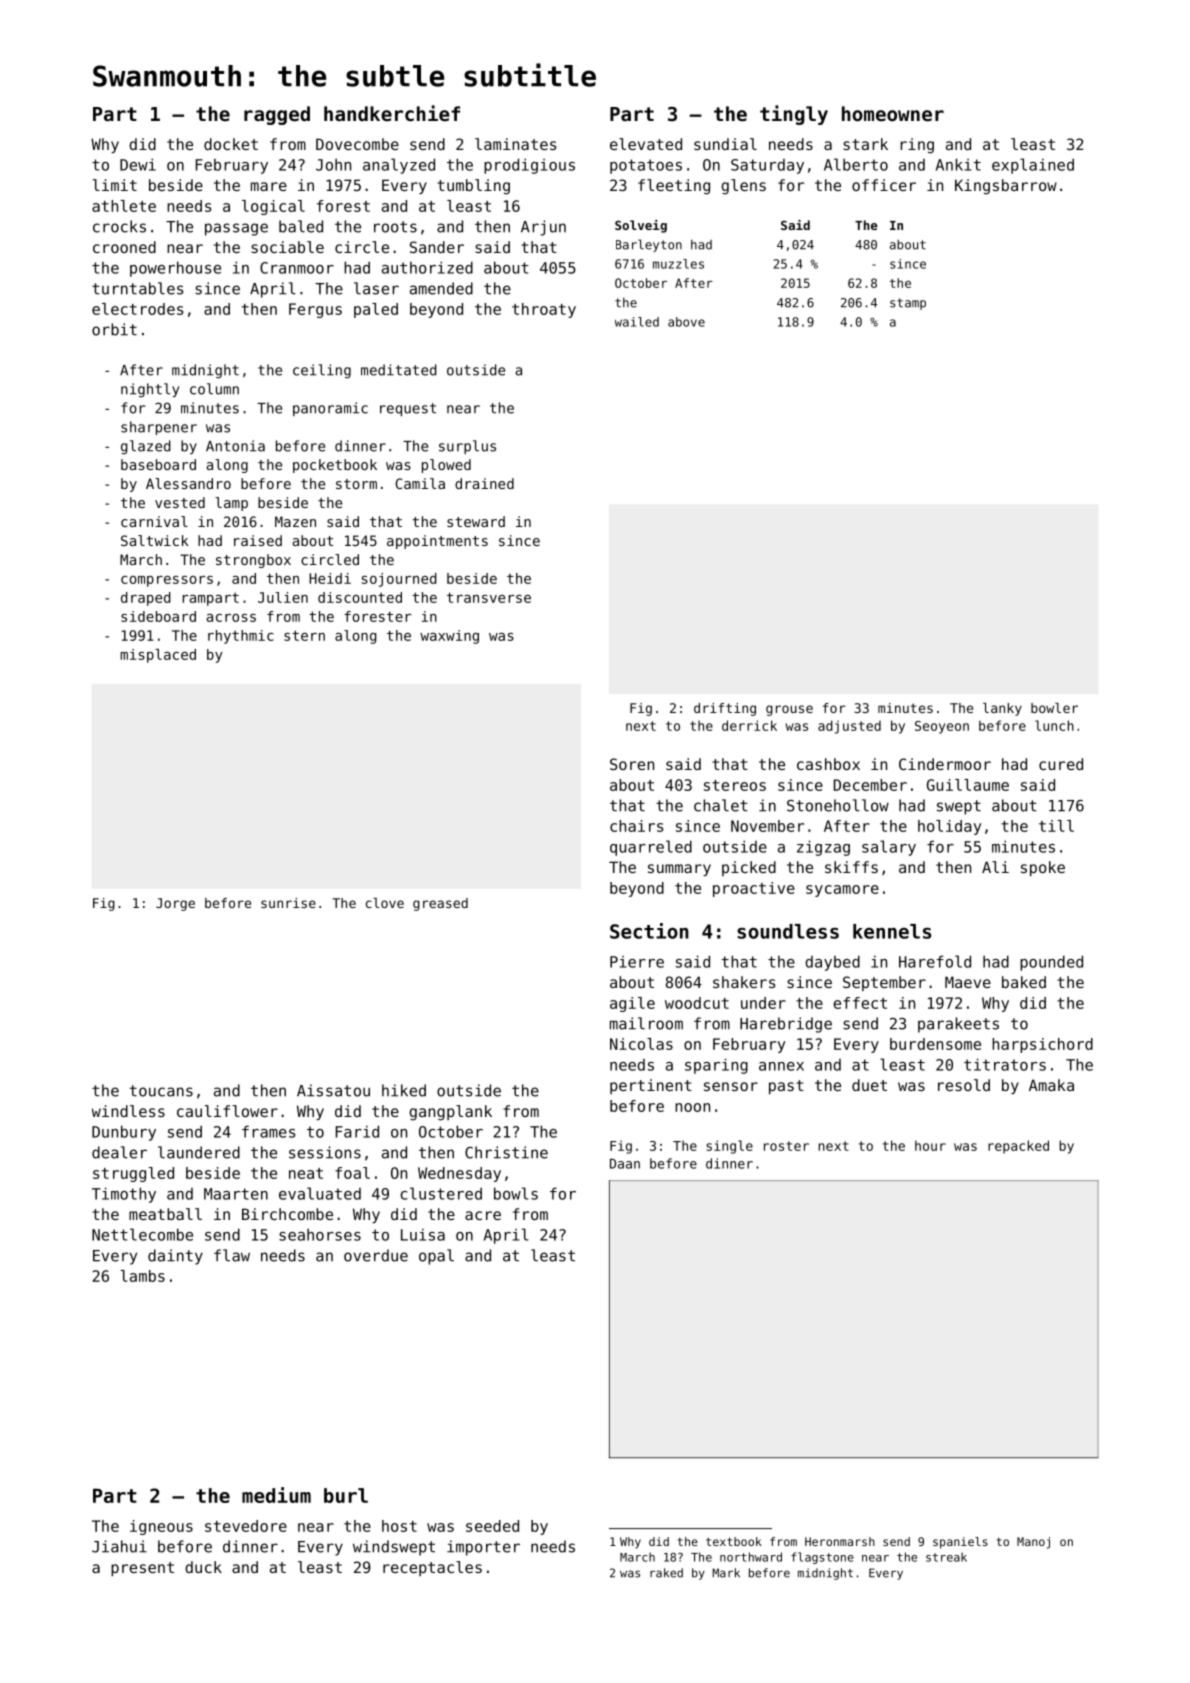  What do you see at coordinates (489, 597) in the screenshot?
I see `transverse` at bounding box center [489, 597].
